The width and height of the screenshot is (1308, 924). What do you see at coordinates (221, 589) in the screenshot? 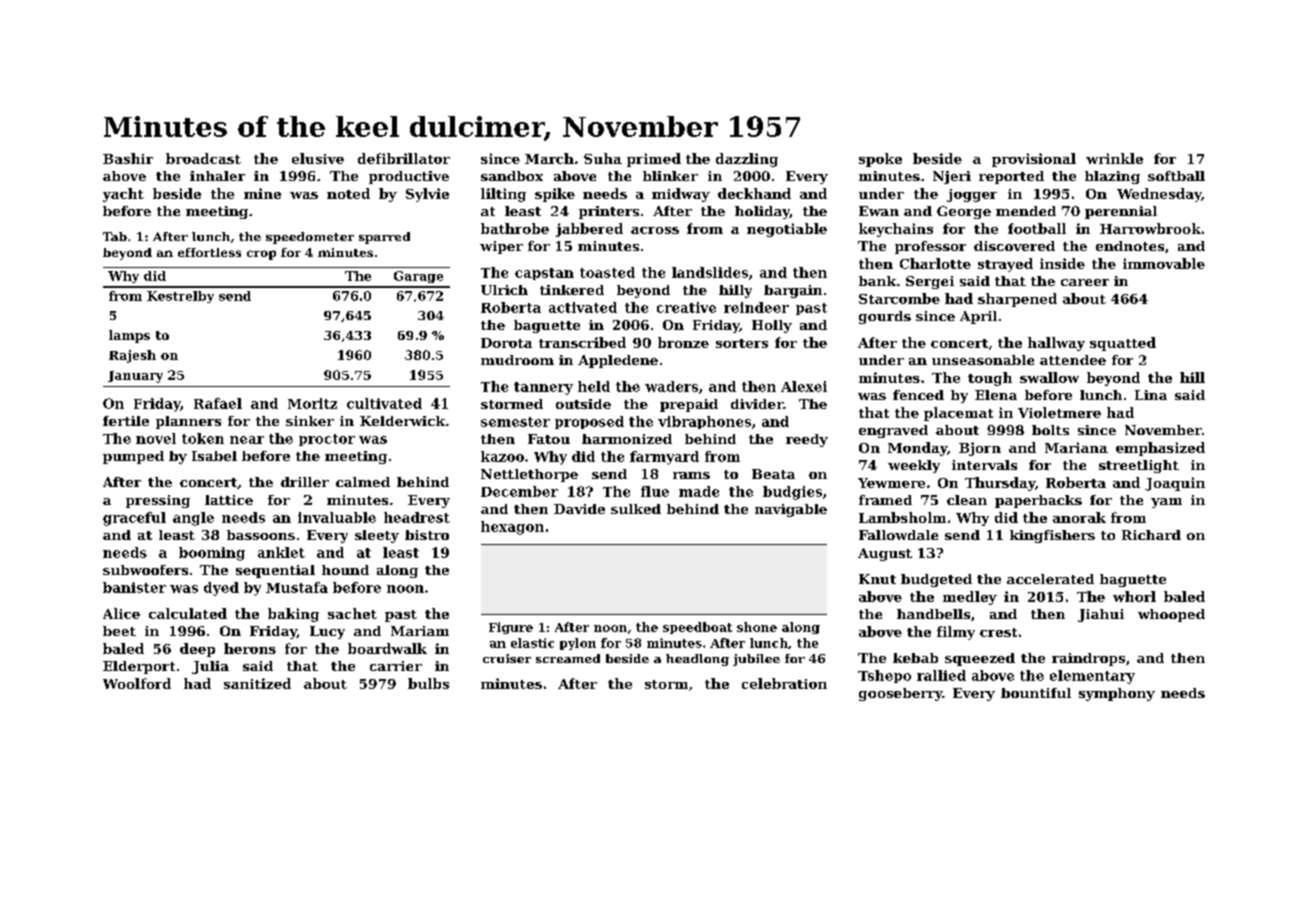
I see `dyed` at bounding box center [221, 589].
